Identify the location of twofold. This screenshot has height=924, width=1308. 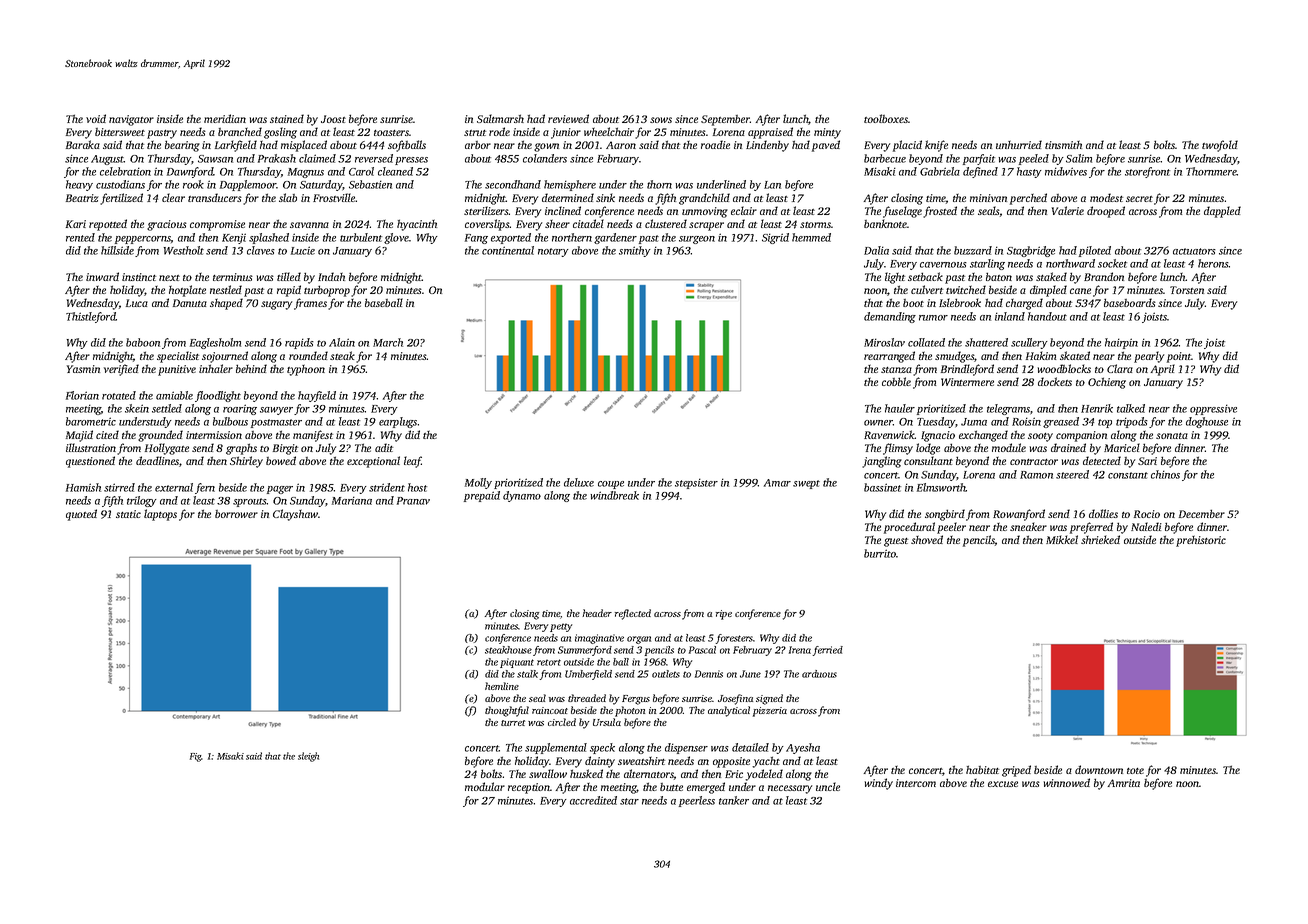
(1220, 146).
